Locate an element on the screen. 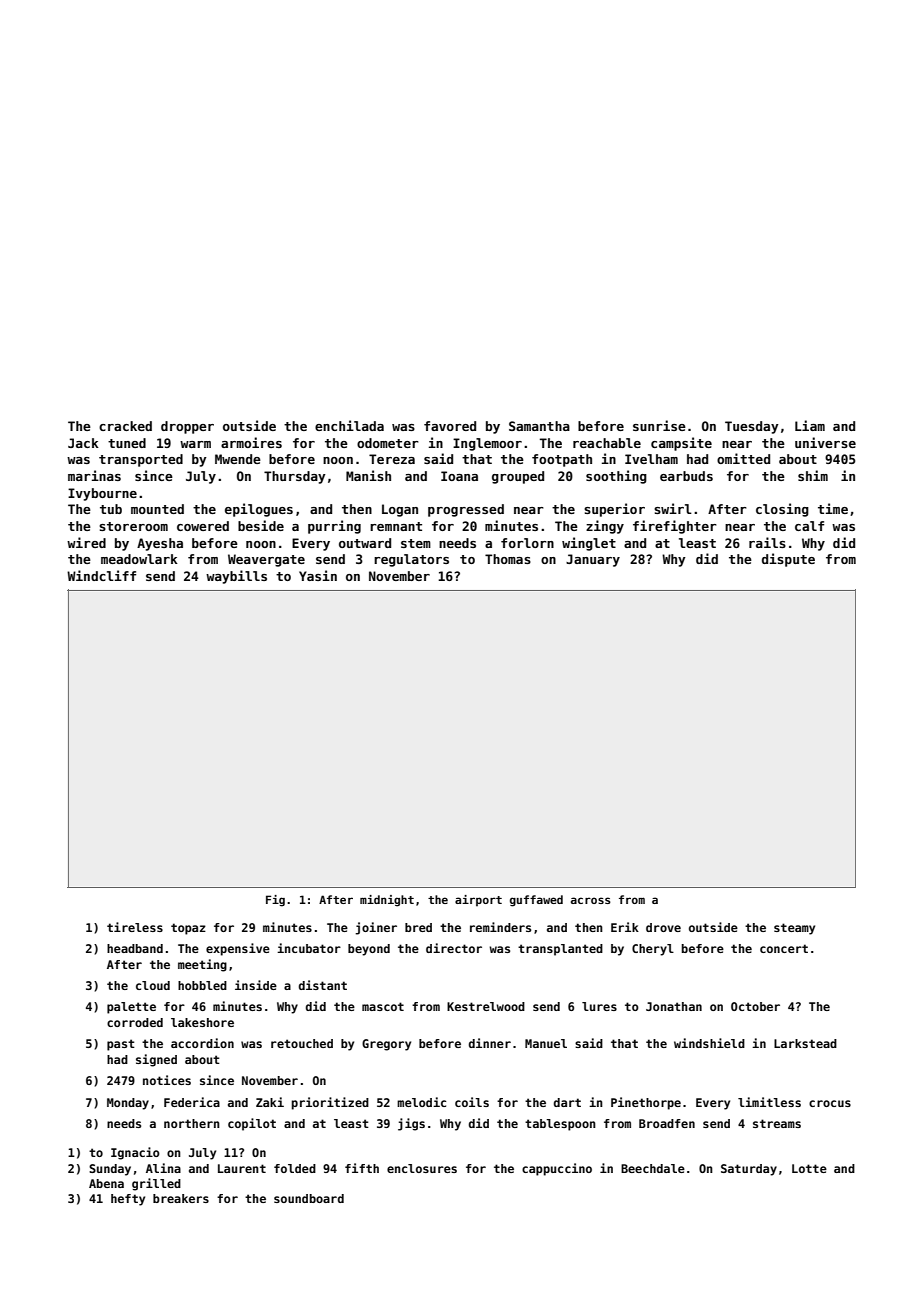 The image size is (924, 1308). breakers is located at coordinates (181, 1198).
